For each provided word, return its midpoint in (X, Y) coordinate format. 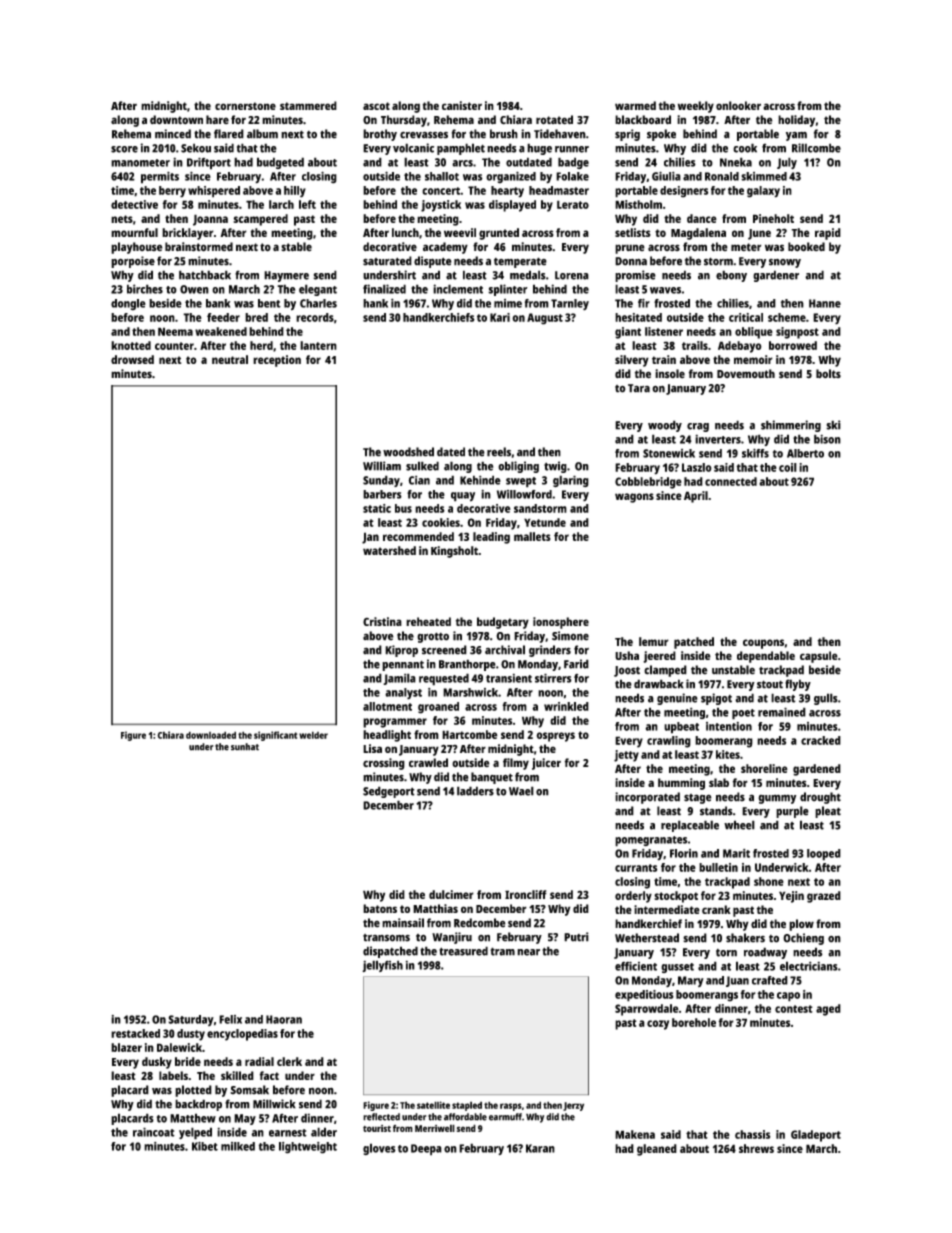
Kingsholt (454, 552)
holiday (796, 121)
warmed (635, 105)
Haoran (284, 1019)
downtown (176, 120)
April (696, 497)
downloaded (211, 735)
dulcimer (451, 894)
